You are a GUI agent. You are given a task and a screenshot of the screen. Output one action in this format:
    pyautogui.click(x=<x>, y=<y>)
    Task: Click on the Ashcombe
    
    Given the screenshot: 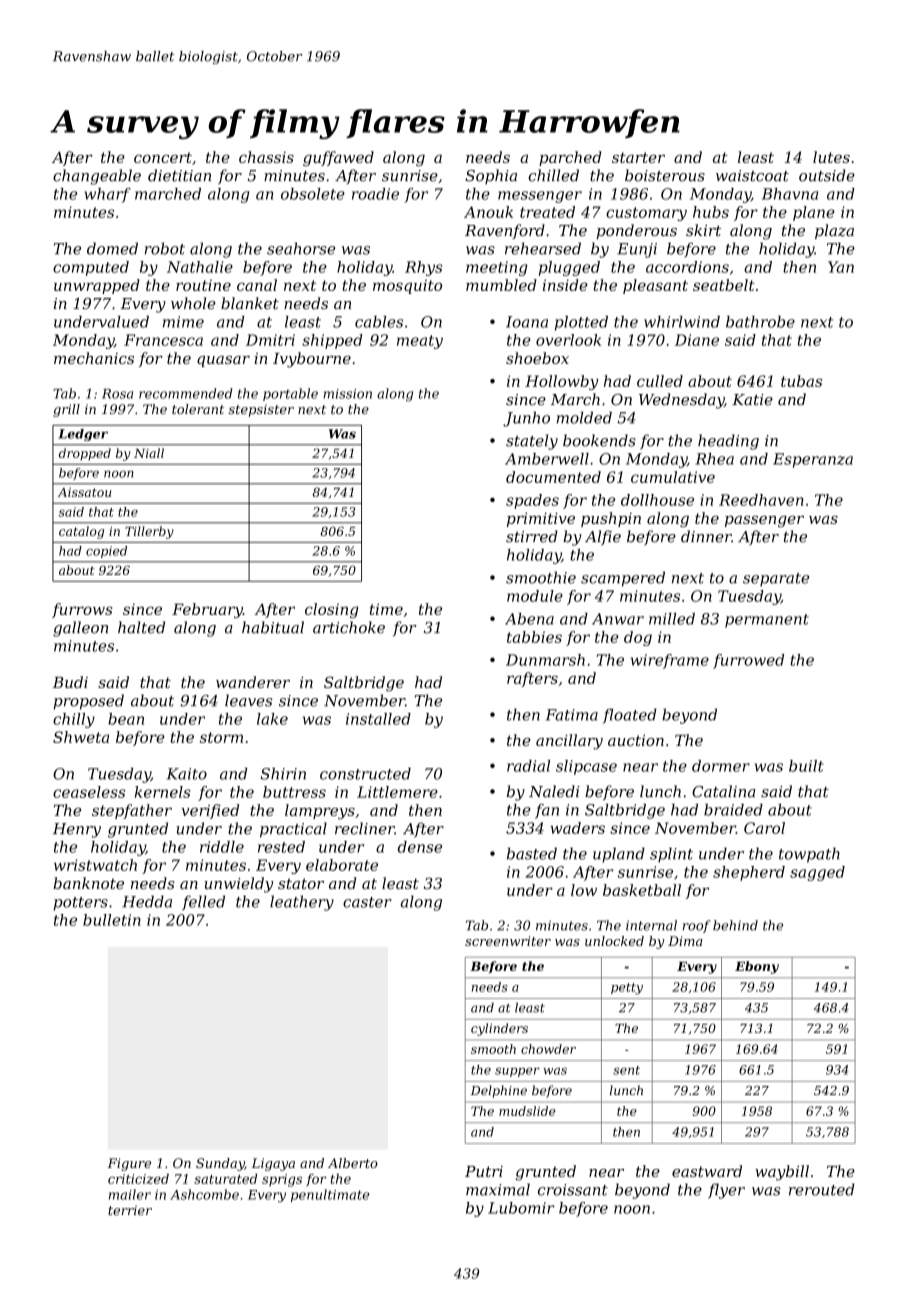 What is the action you would take?
    pyautogui.click(x=204, y=1194)
